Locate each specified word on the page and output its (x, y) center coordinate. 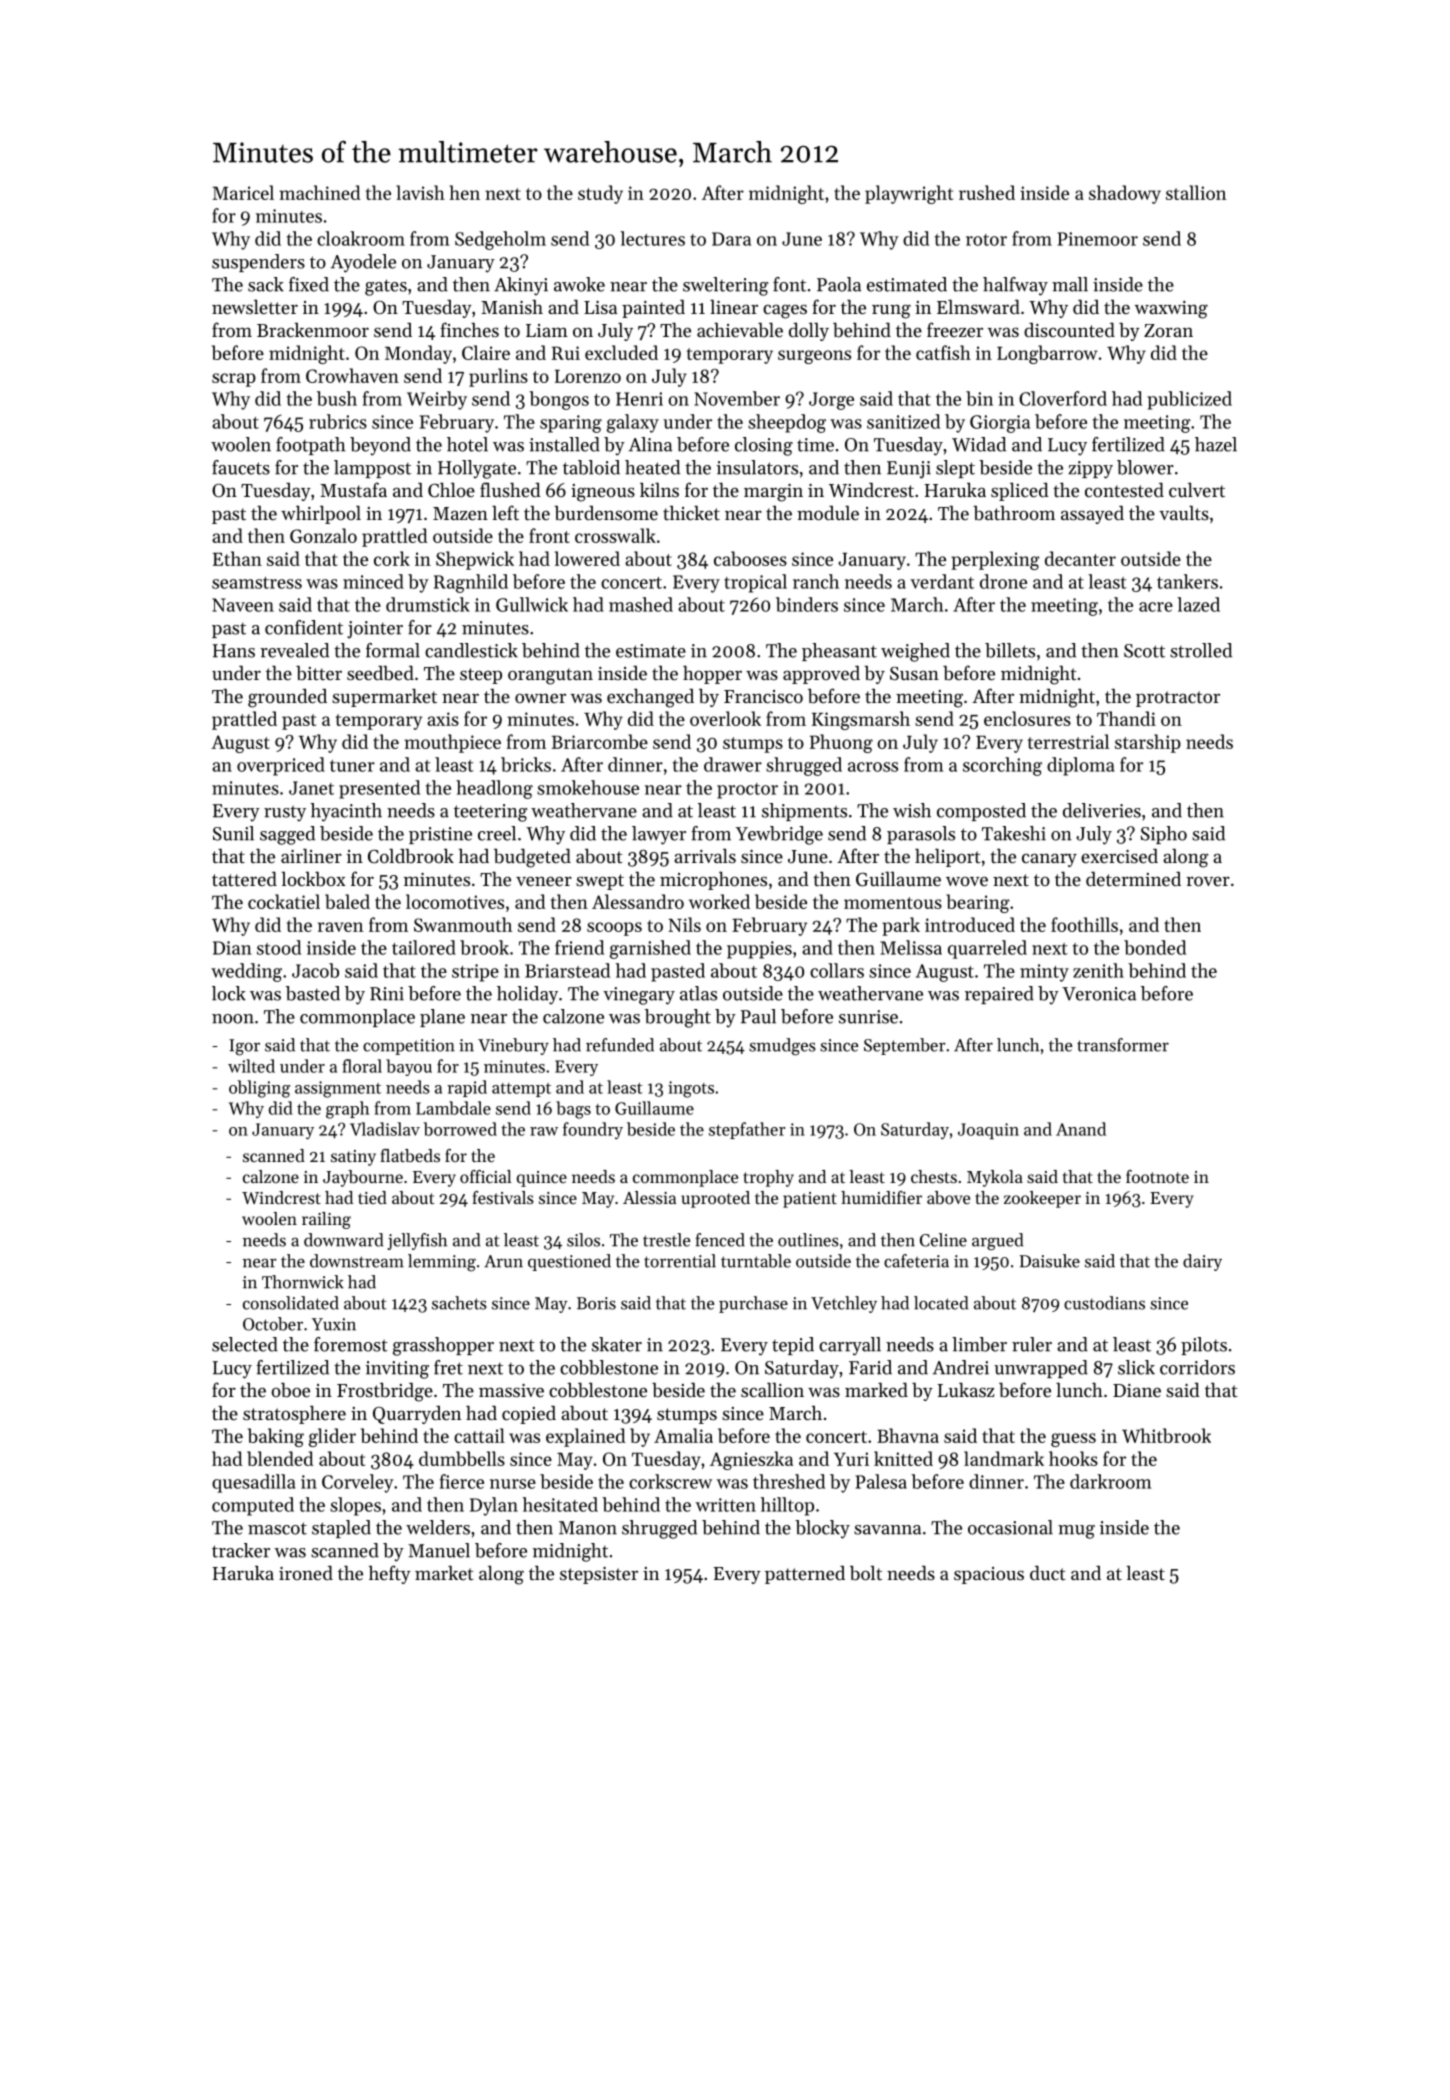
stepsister (599, 1575)
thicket (691, 513)
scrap (234, 380)
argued (997, 1242)
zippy (1090, 470)
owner (540, 698)
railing (326, 1220)
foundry (593, 1130)
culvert (1197, 489)
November (737, 398)
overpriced (281, 766)
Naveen (243, 605)
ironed (306, 1573)
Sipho (1164, 835)
